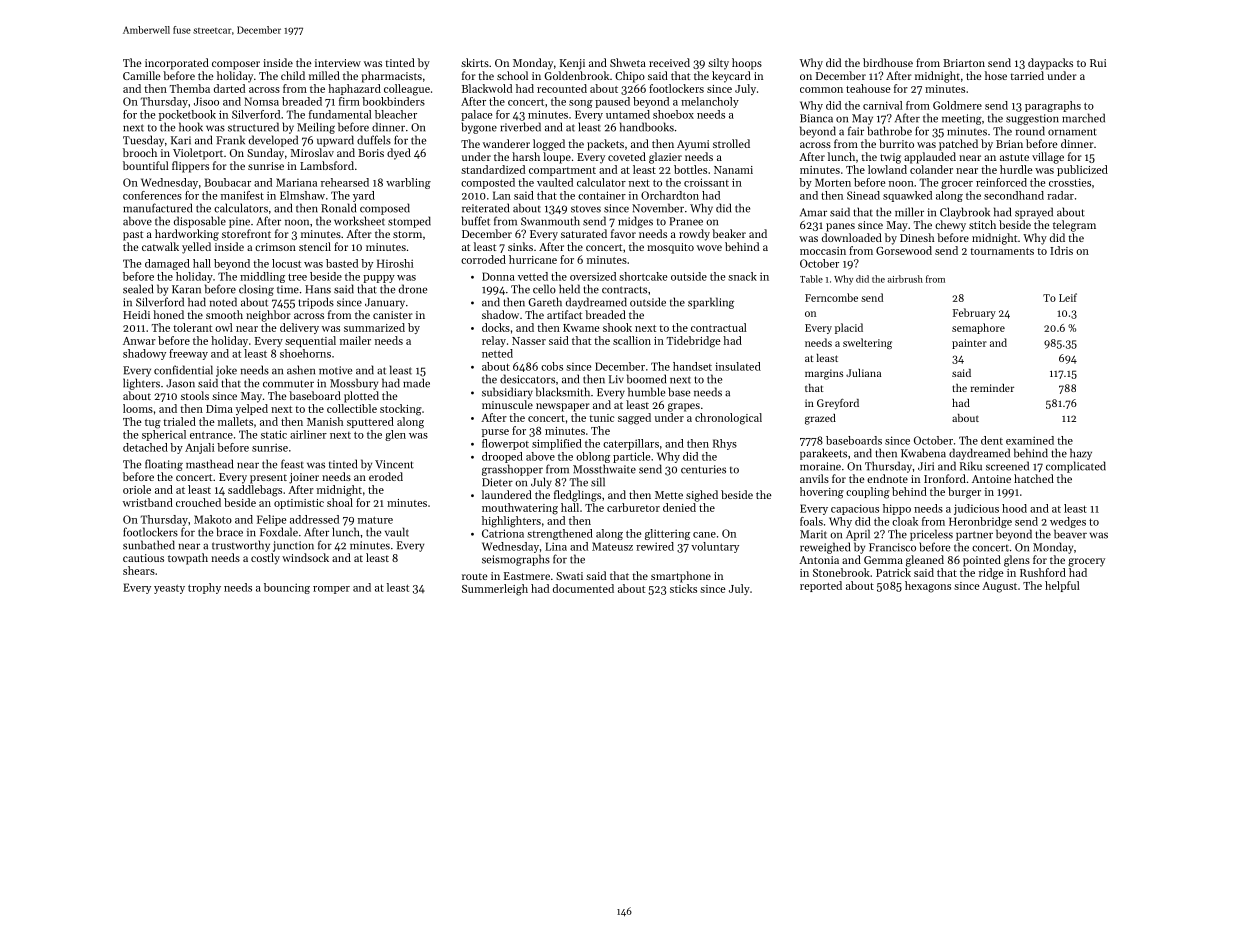 The height and width of the document is (952, 1233). I want to click on Kenji, so click(572, 64).
